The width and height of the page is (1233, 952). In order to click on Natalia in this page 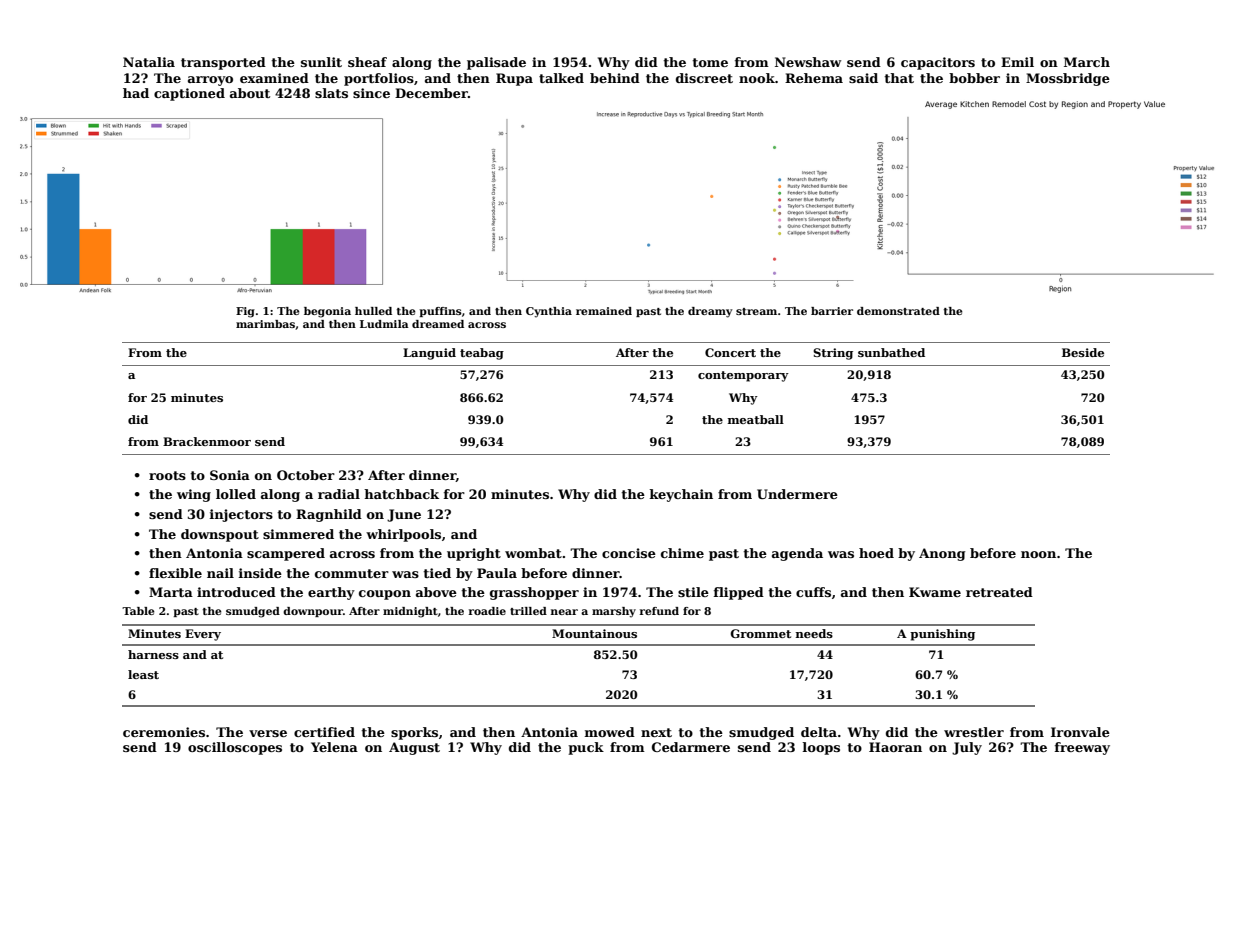, I will do `click(149, 62)`.
